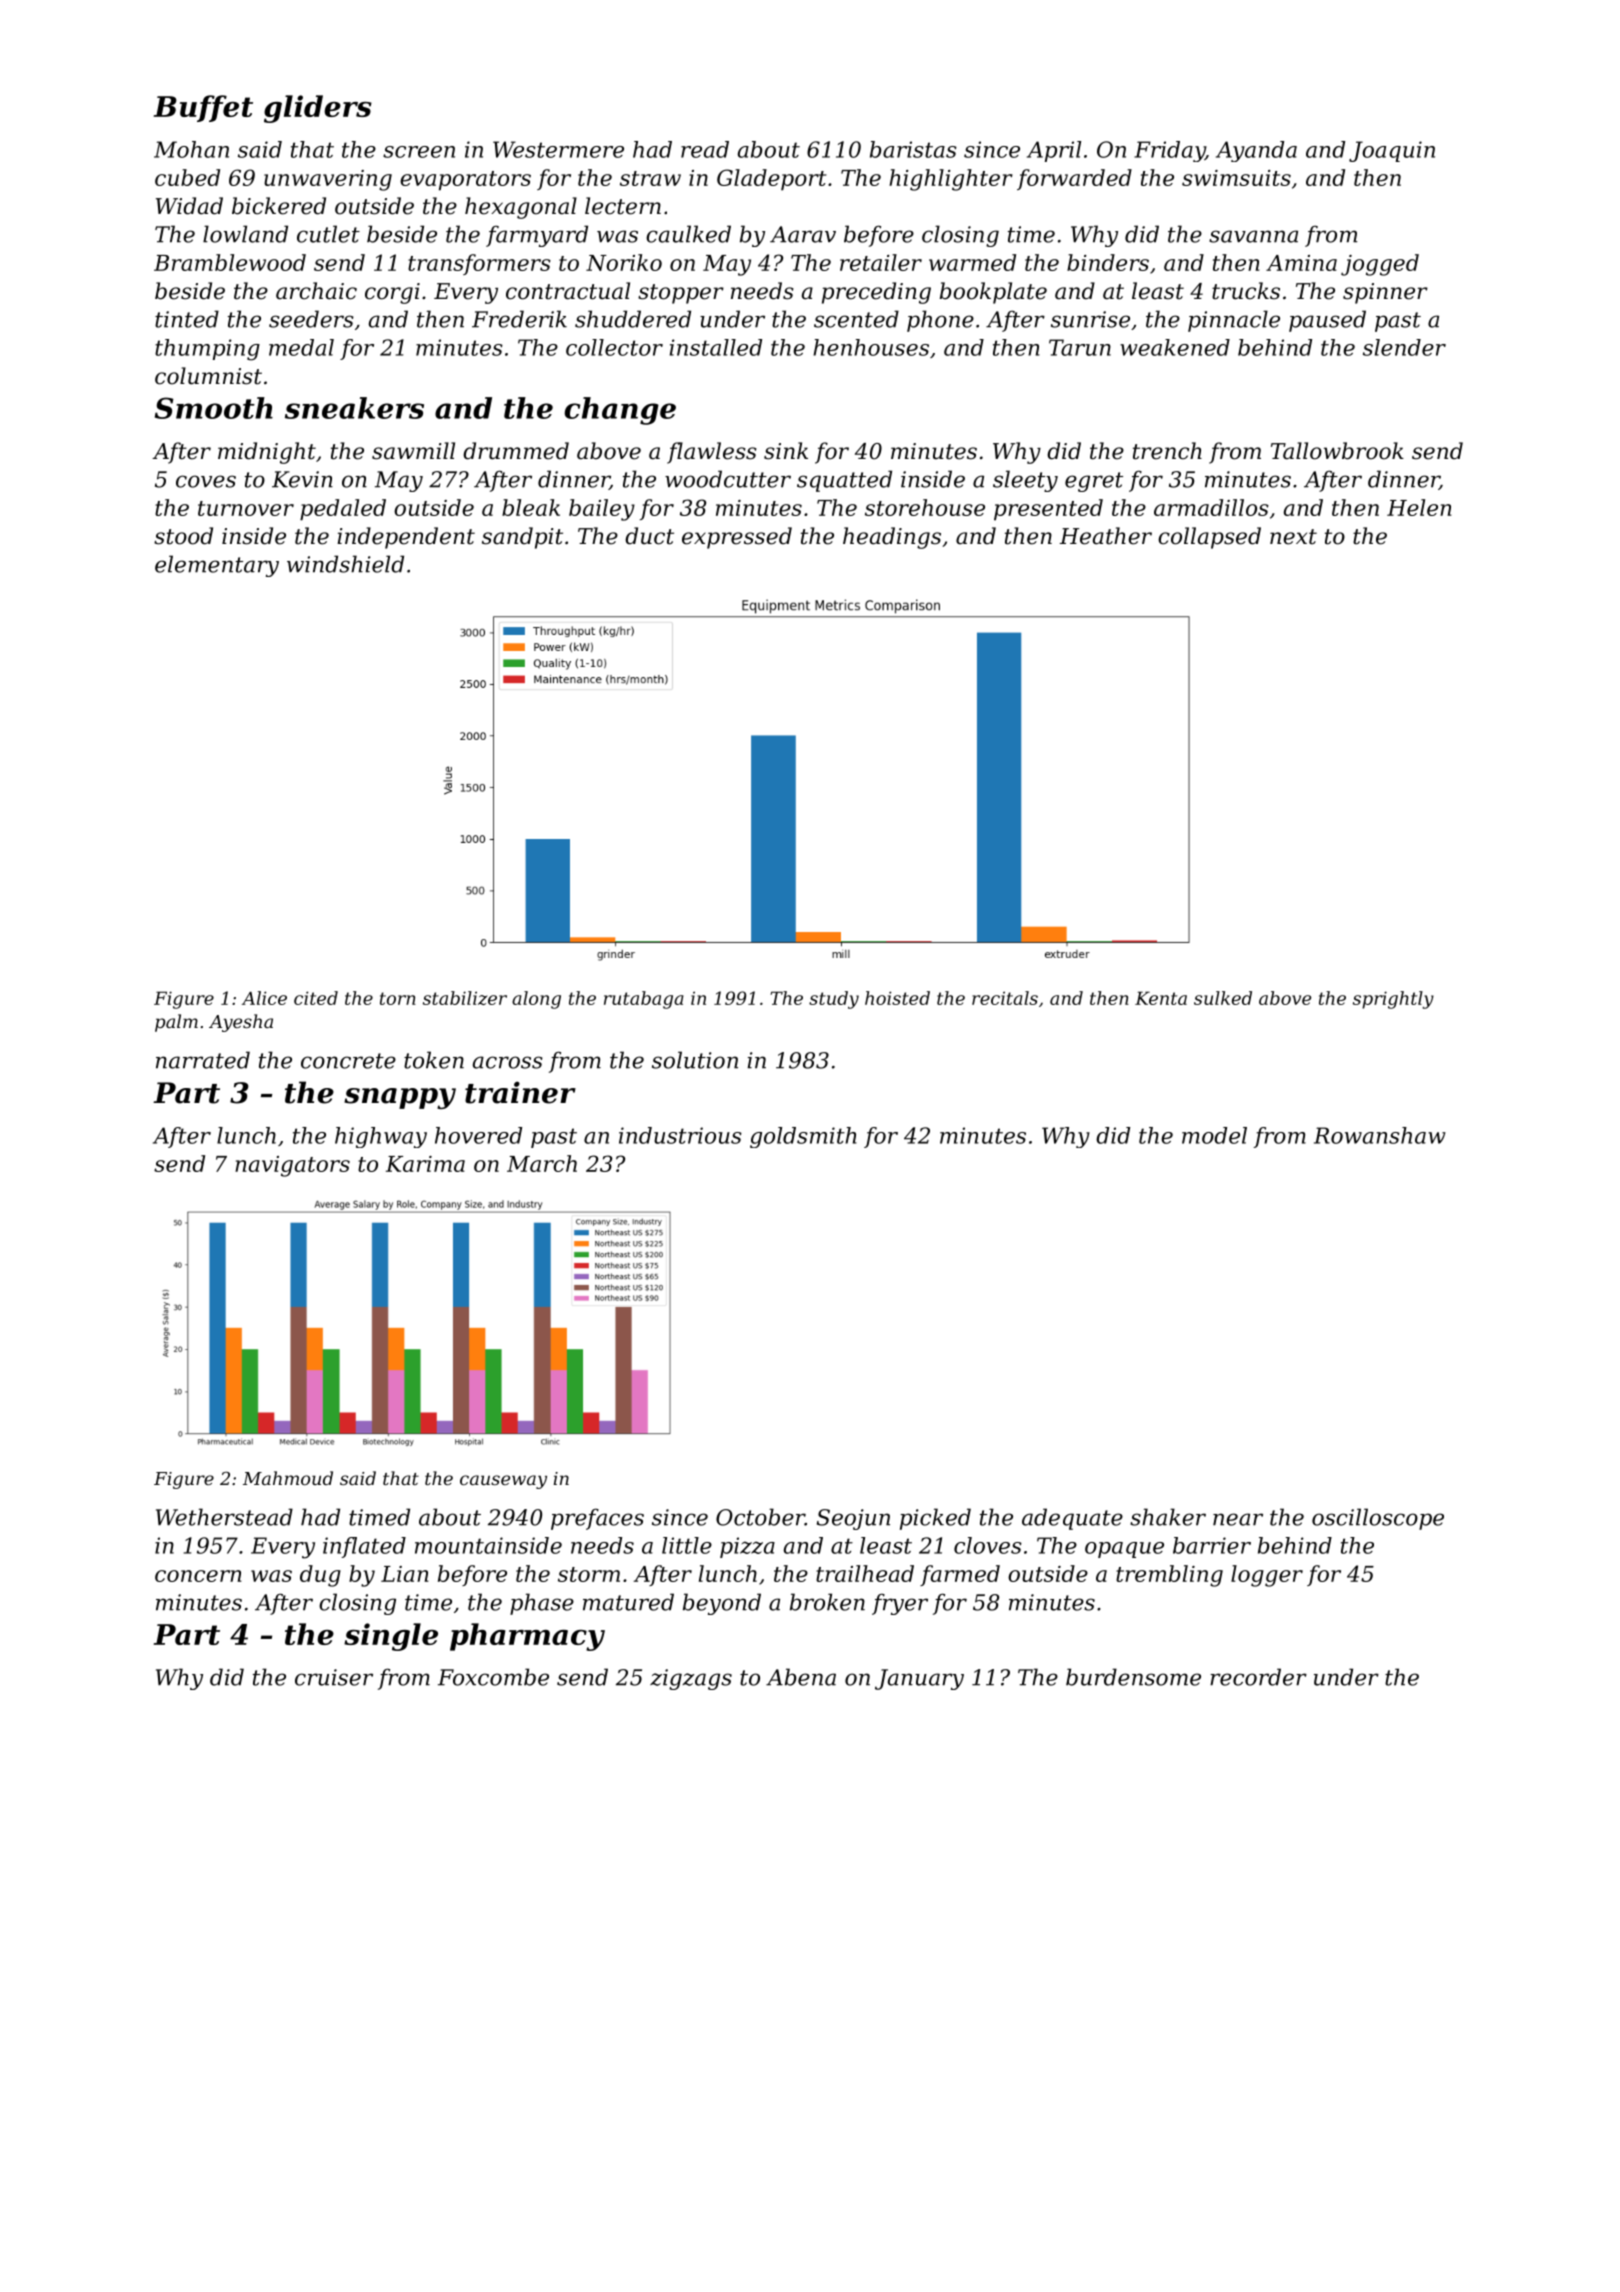 Image resolution: width=1620 pixels, height=2292 pixels. Describe the element at coordinates (1161, 998) in the screenshot. I see `Kenta` at that location.
